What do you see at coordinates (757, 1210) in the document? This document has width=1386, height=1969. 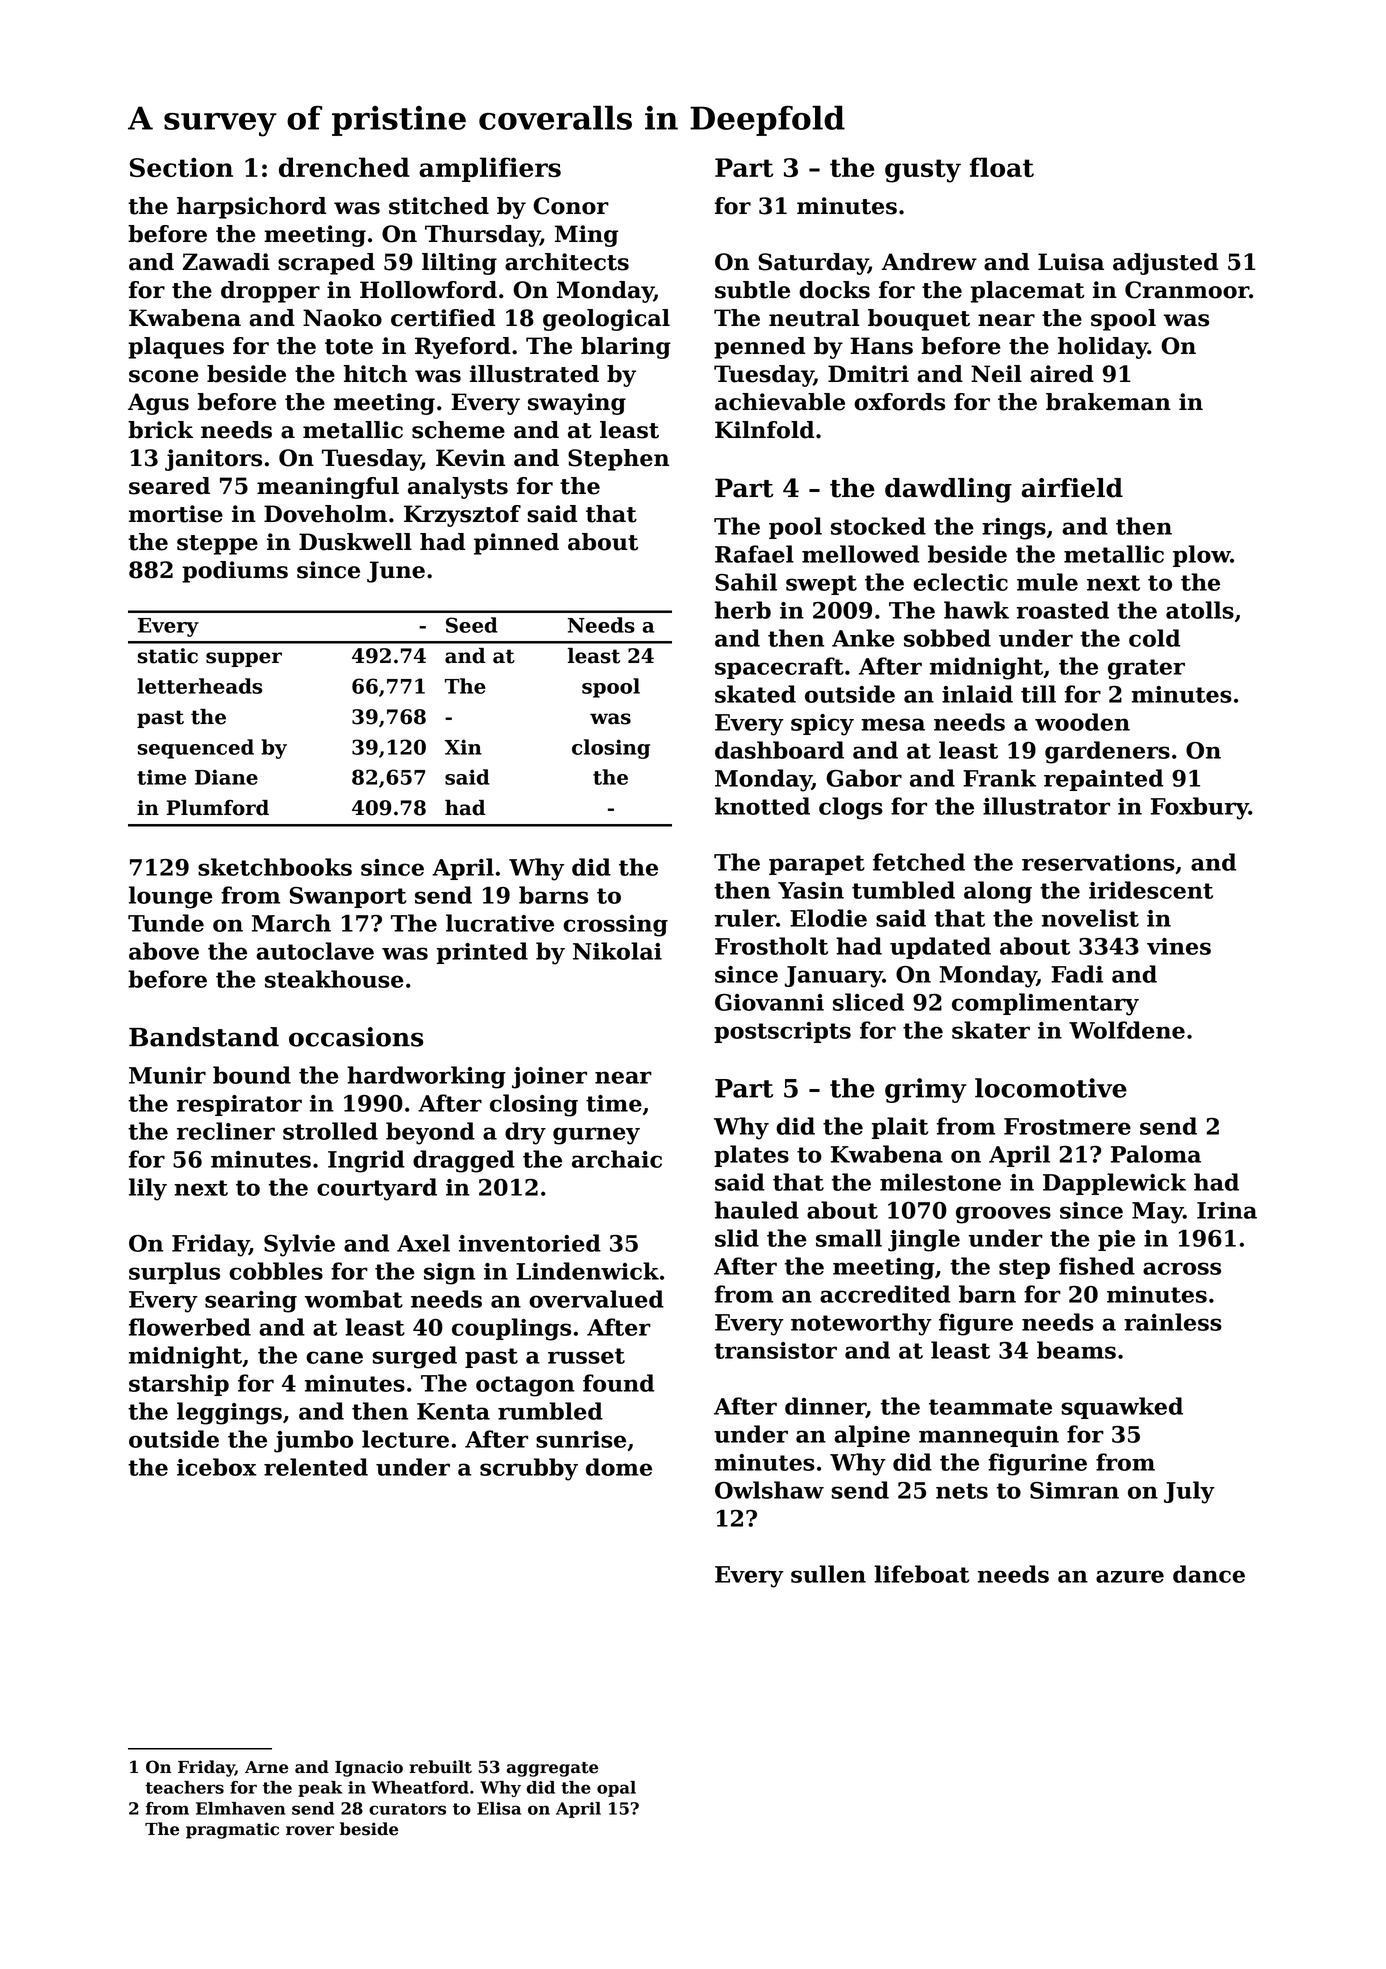 I see `hauled` at bounding box center [757, 1210].
